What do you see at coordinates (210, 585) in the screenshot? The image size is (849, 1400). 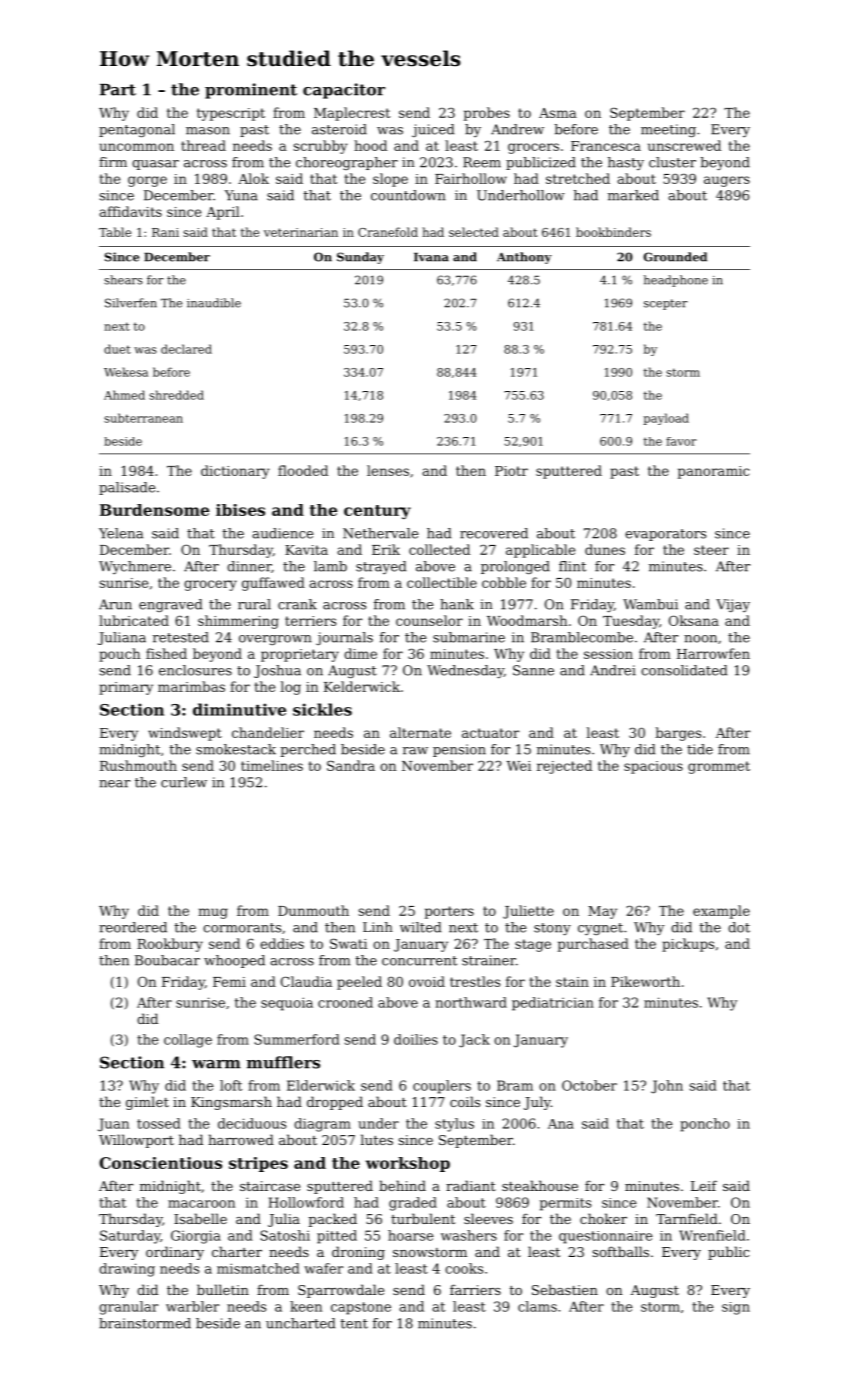 I see `grocery` at bounding box center [210, 585].
